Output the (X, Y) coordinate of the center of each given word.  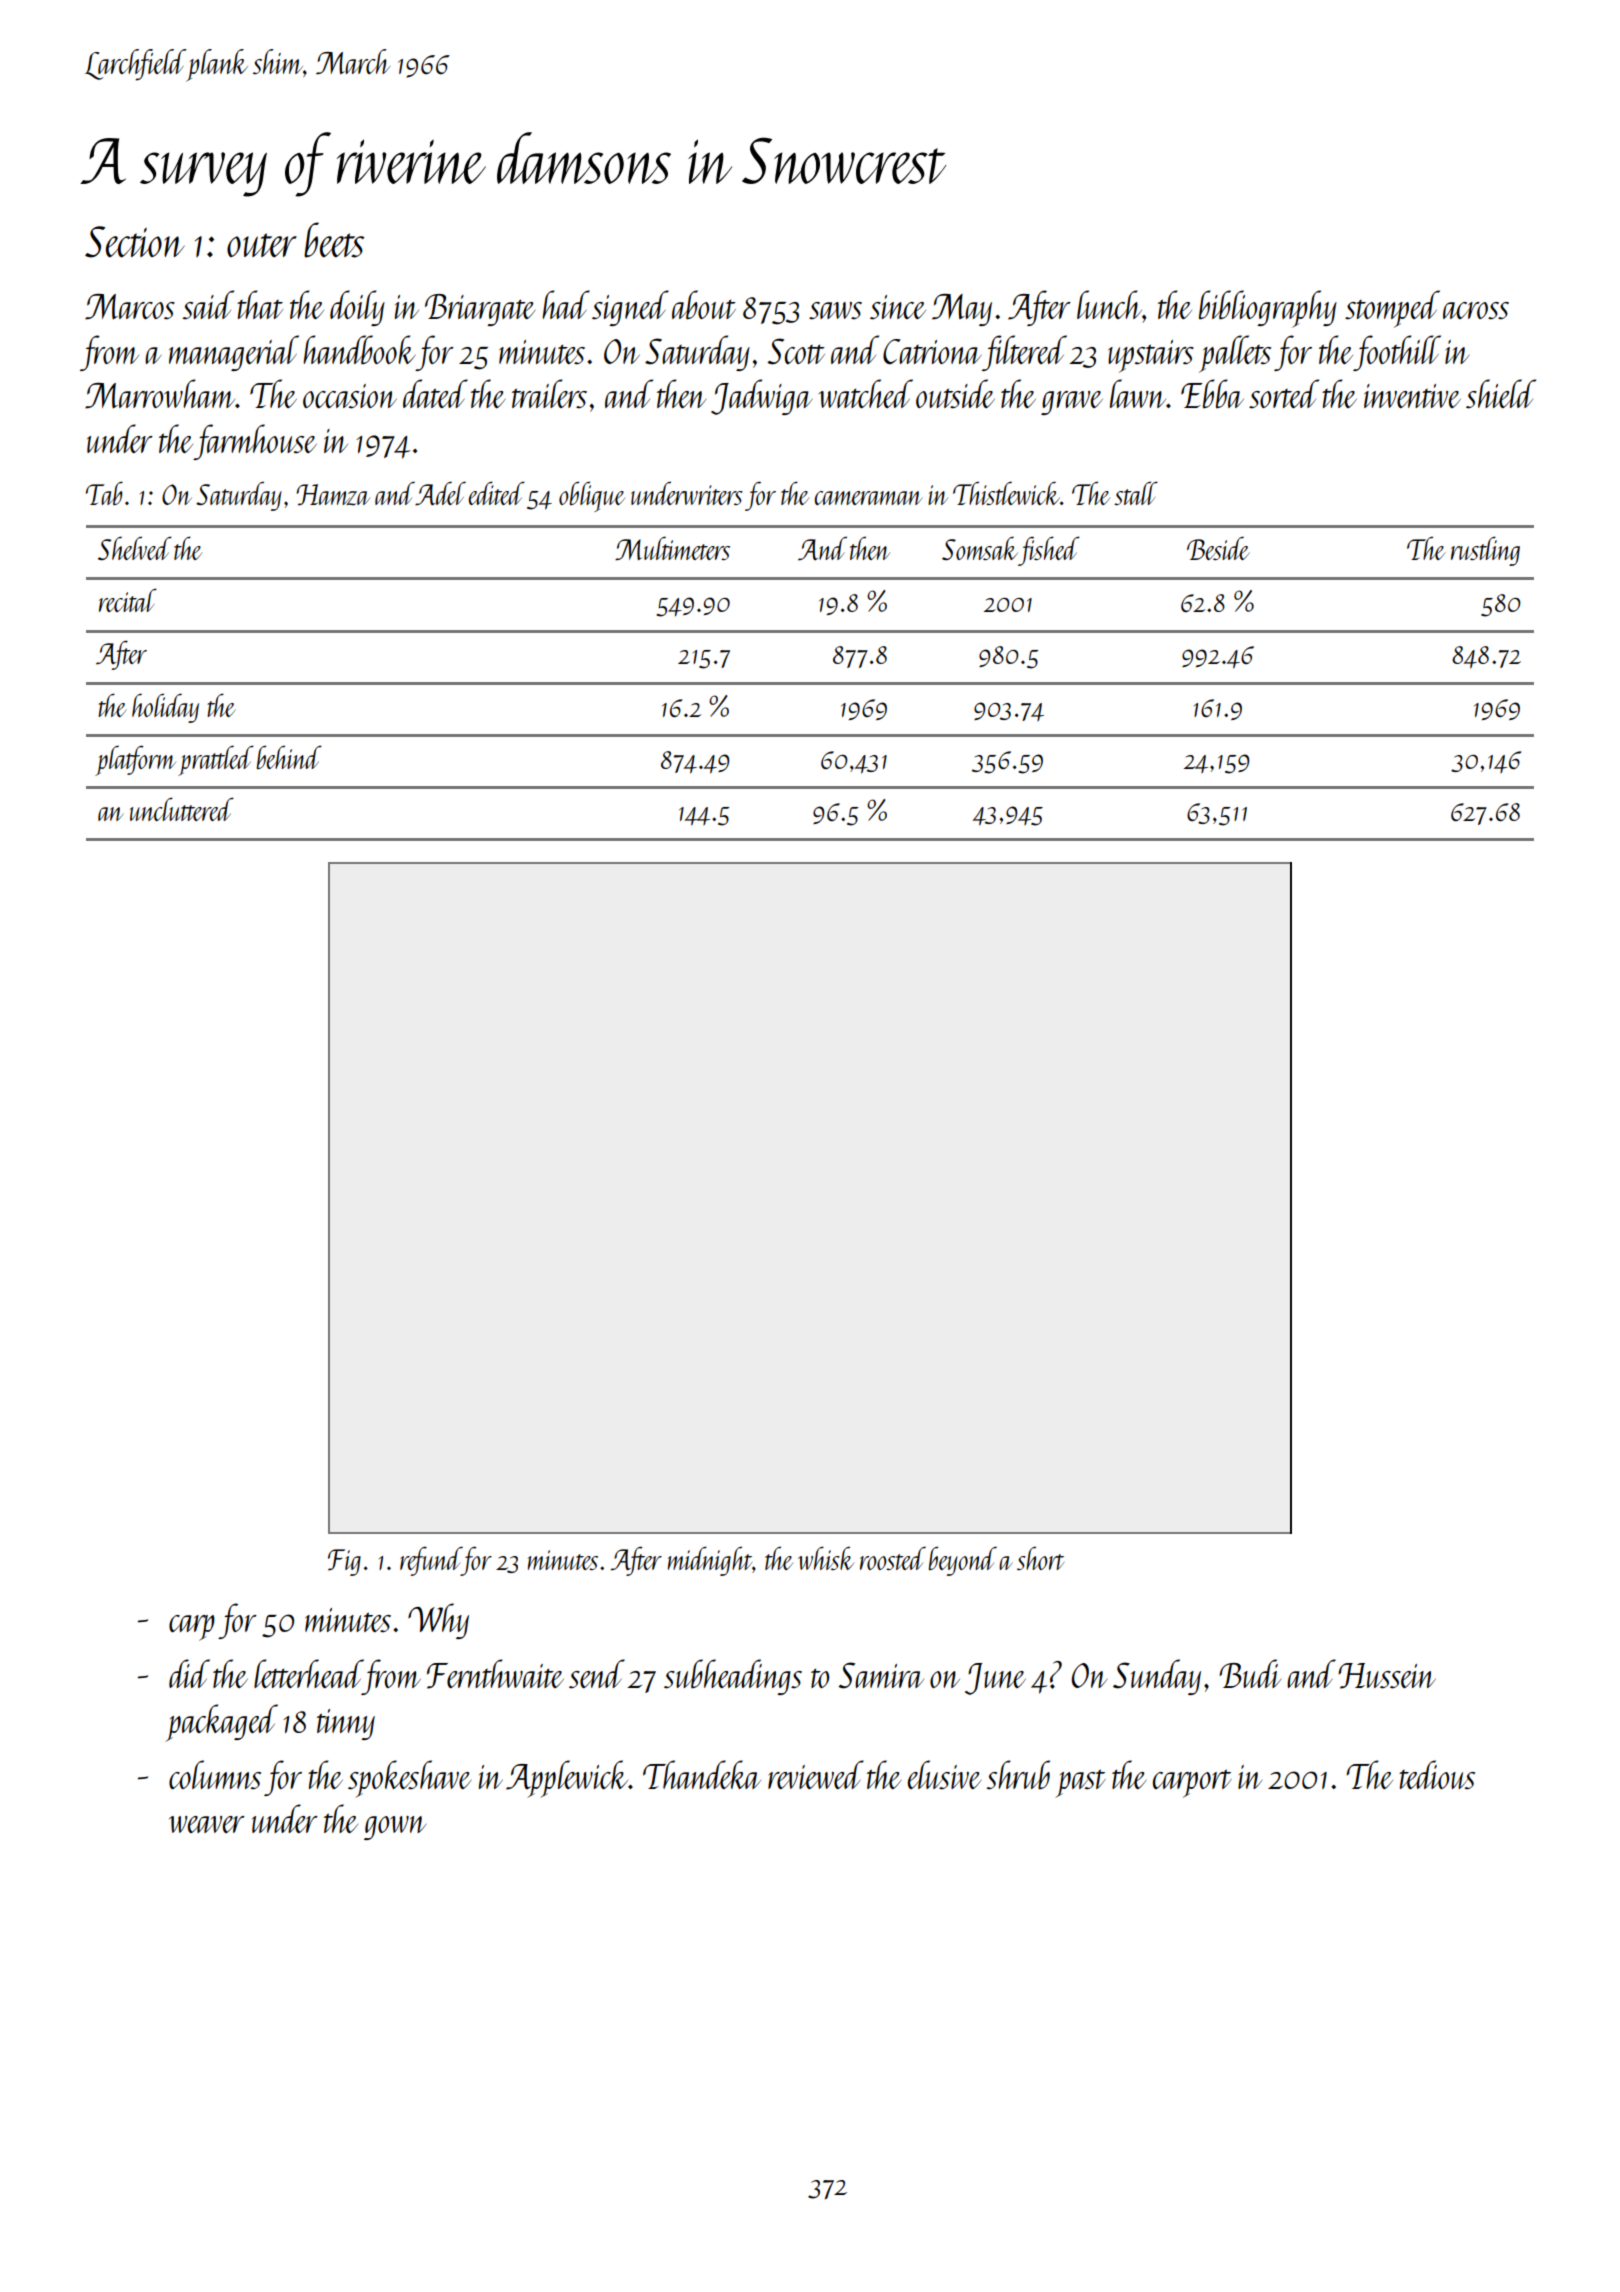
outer (262, 245)
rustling (1485, 551)
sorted (1284, 394)
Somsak (980, 548)
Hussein (1387, 1676)
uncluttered (182, 809)
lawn (1138, 393)
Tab (104, 493)
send (597, 1674)
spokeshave (409, 1779)
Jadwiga (761, 397)
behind (289, 757)
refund (431, 1561)
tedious (1437, 1775)
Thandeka (702, 1774)
